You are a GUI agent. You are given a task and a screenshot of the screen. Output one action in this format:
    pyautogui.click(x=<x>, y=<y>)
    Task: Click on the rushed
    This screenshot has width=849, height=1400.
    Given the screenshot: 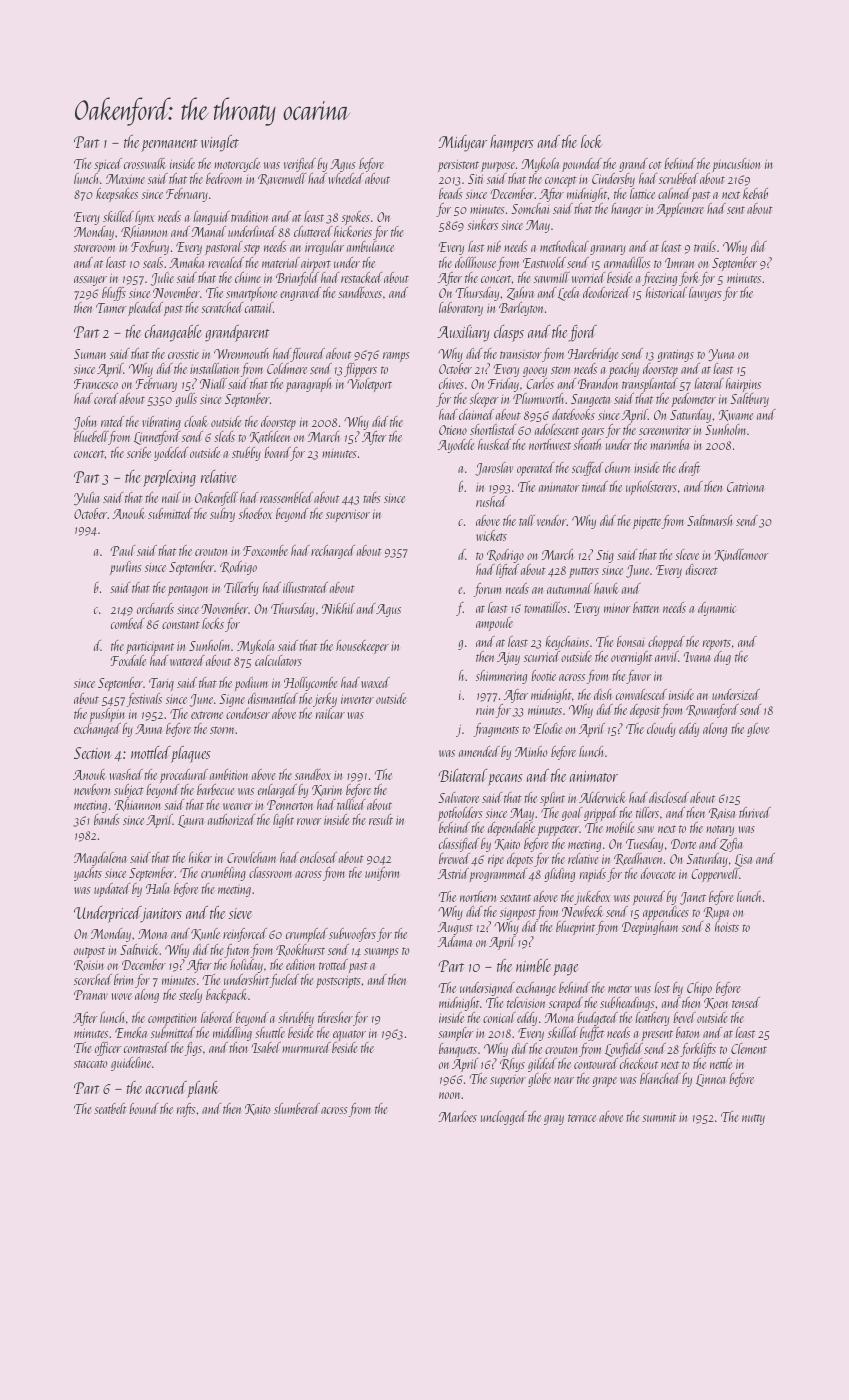 What is the action you would take?
    pyautogui.click(x=491, y=501)
